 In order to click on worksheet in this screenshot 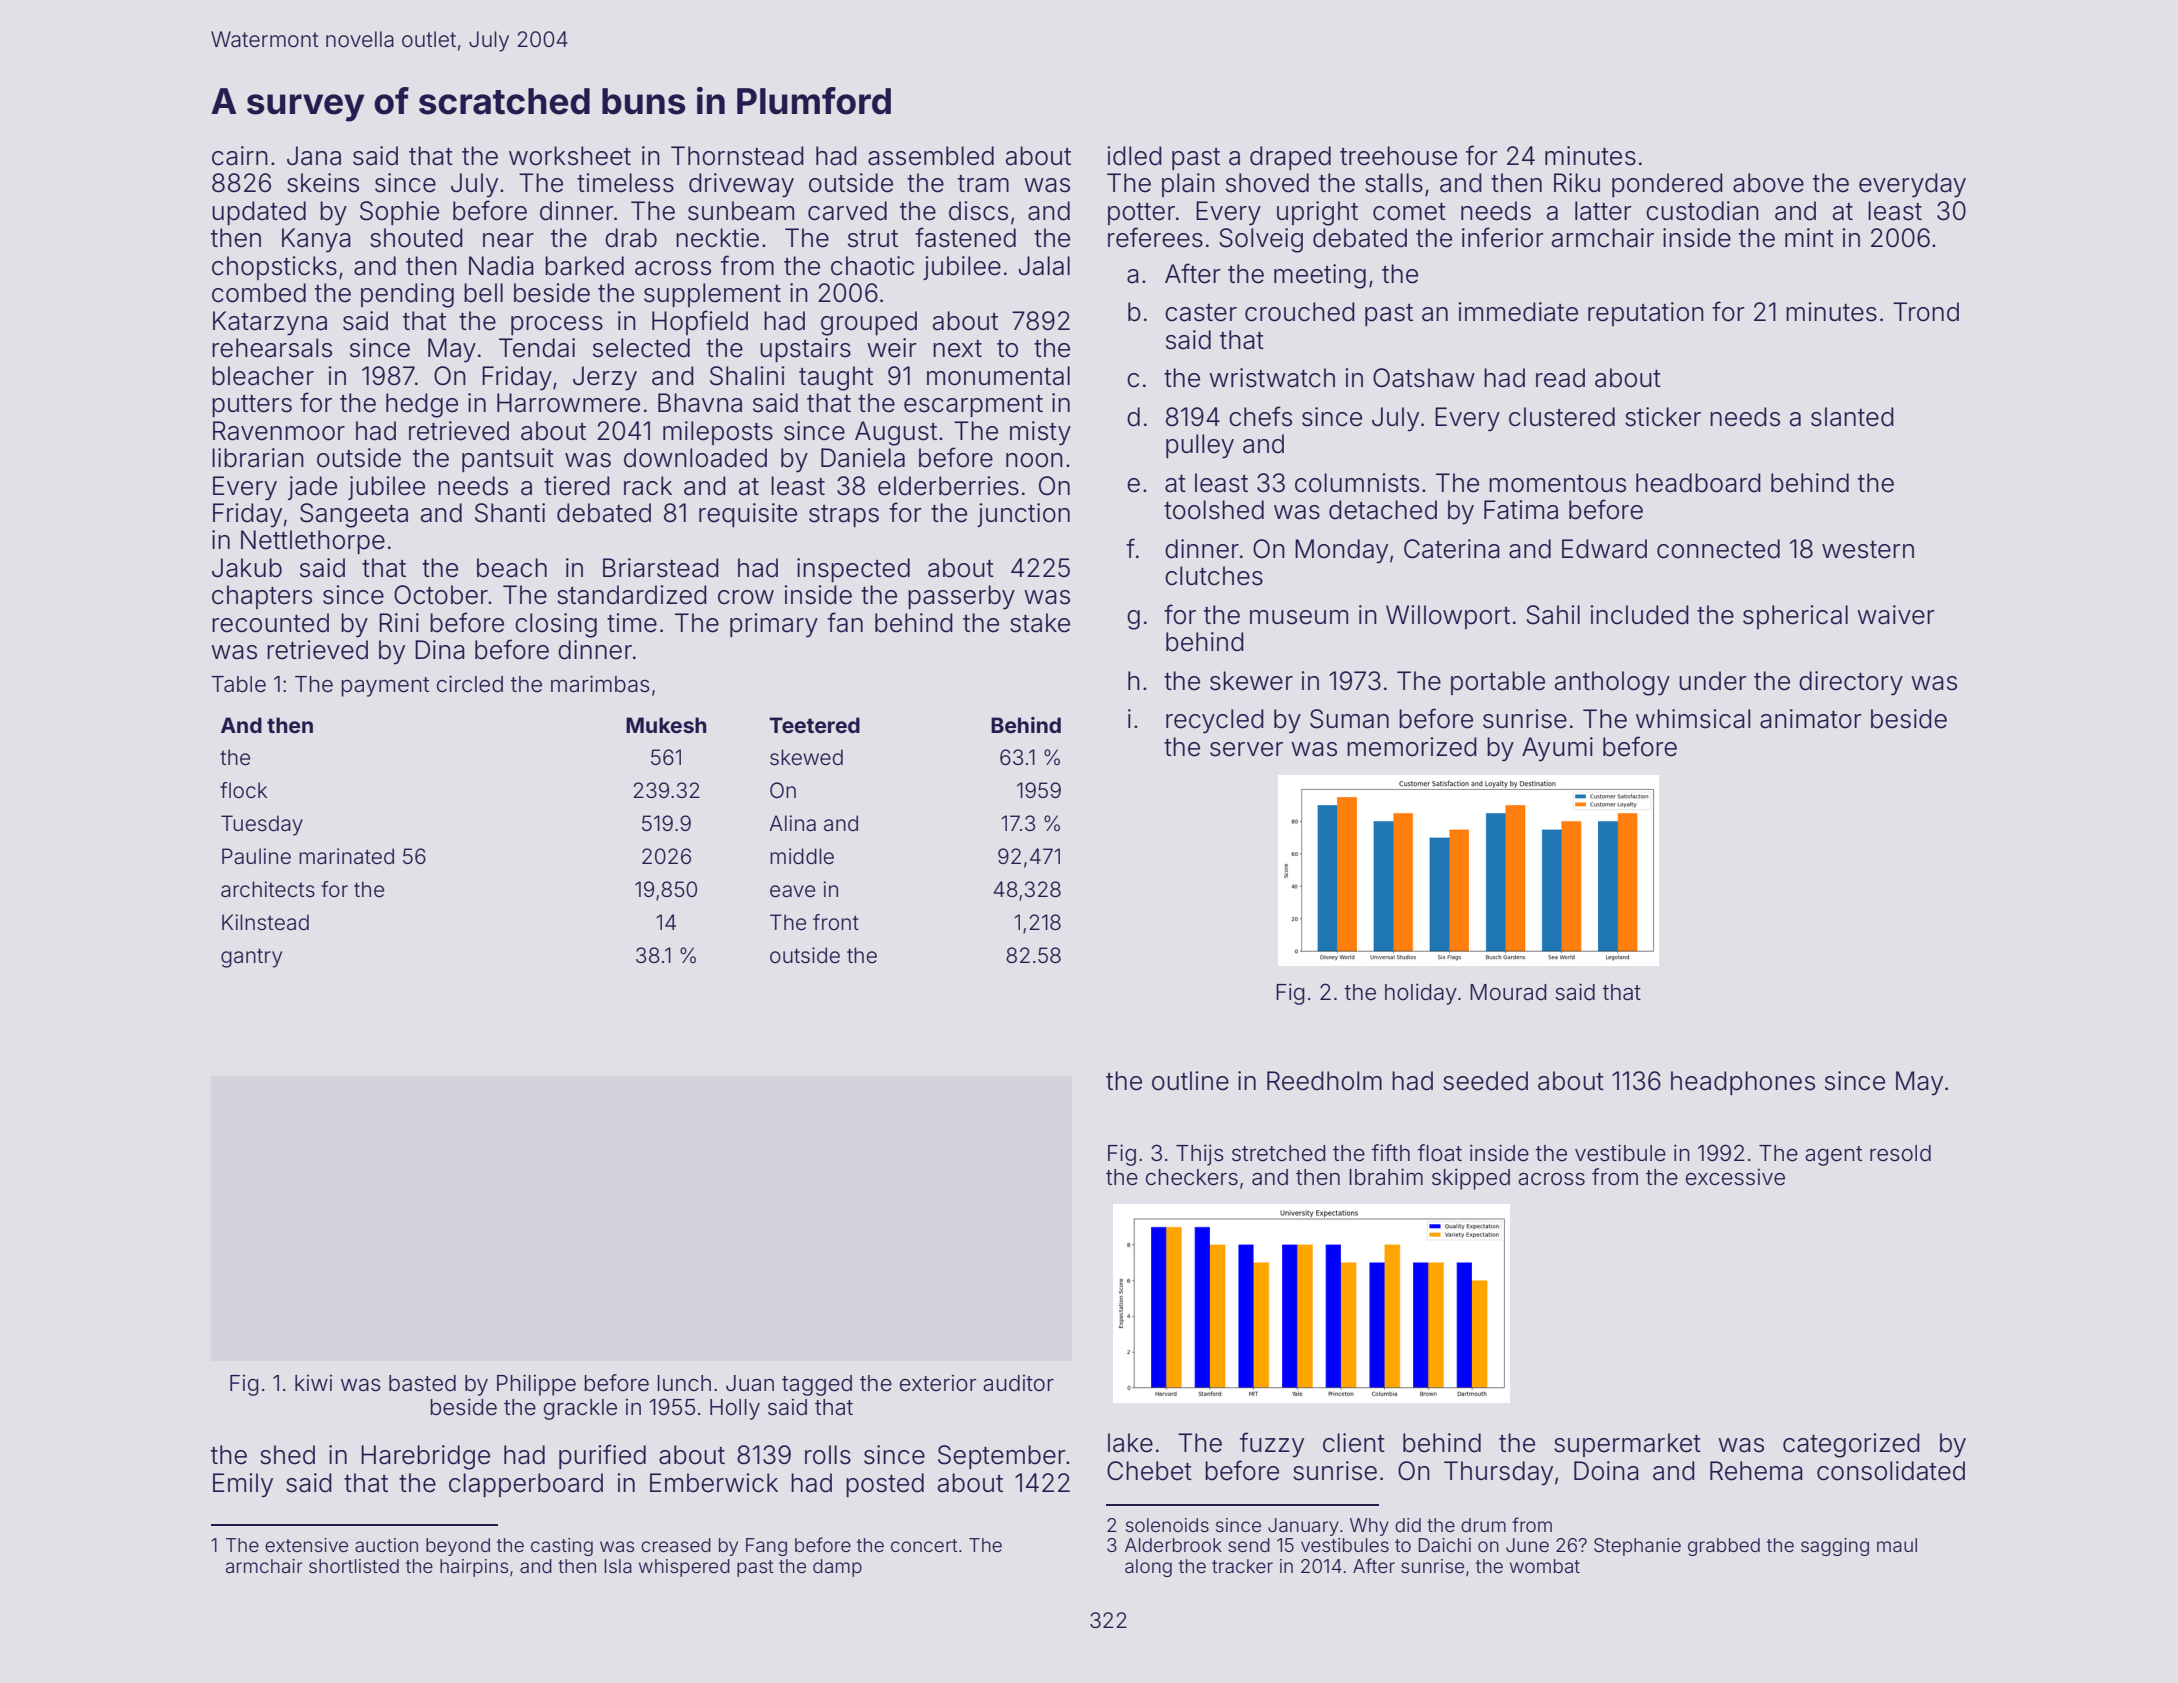, I will do `click(570, 156)`.
